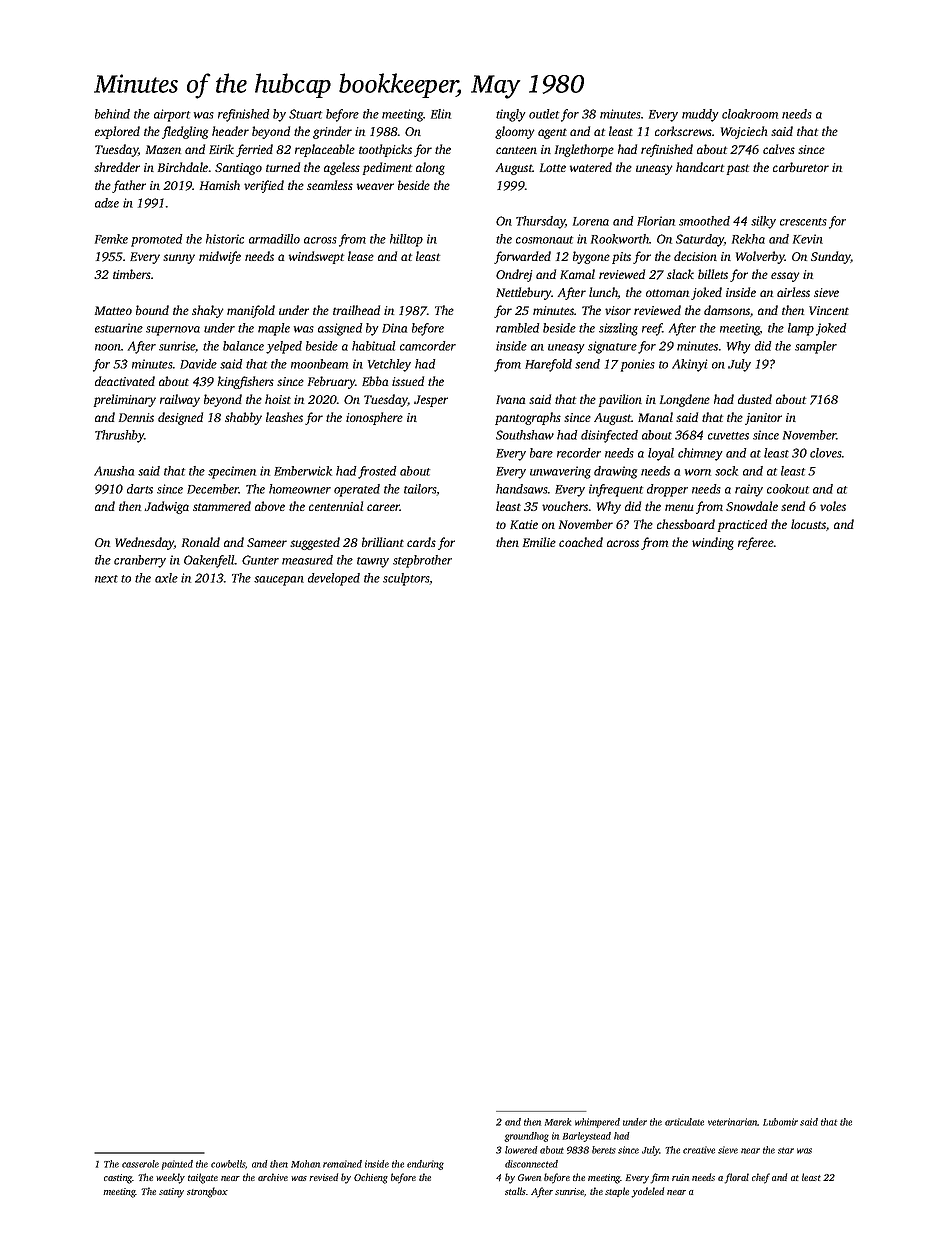  I want to click on noon, so click(108, 347).
